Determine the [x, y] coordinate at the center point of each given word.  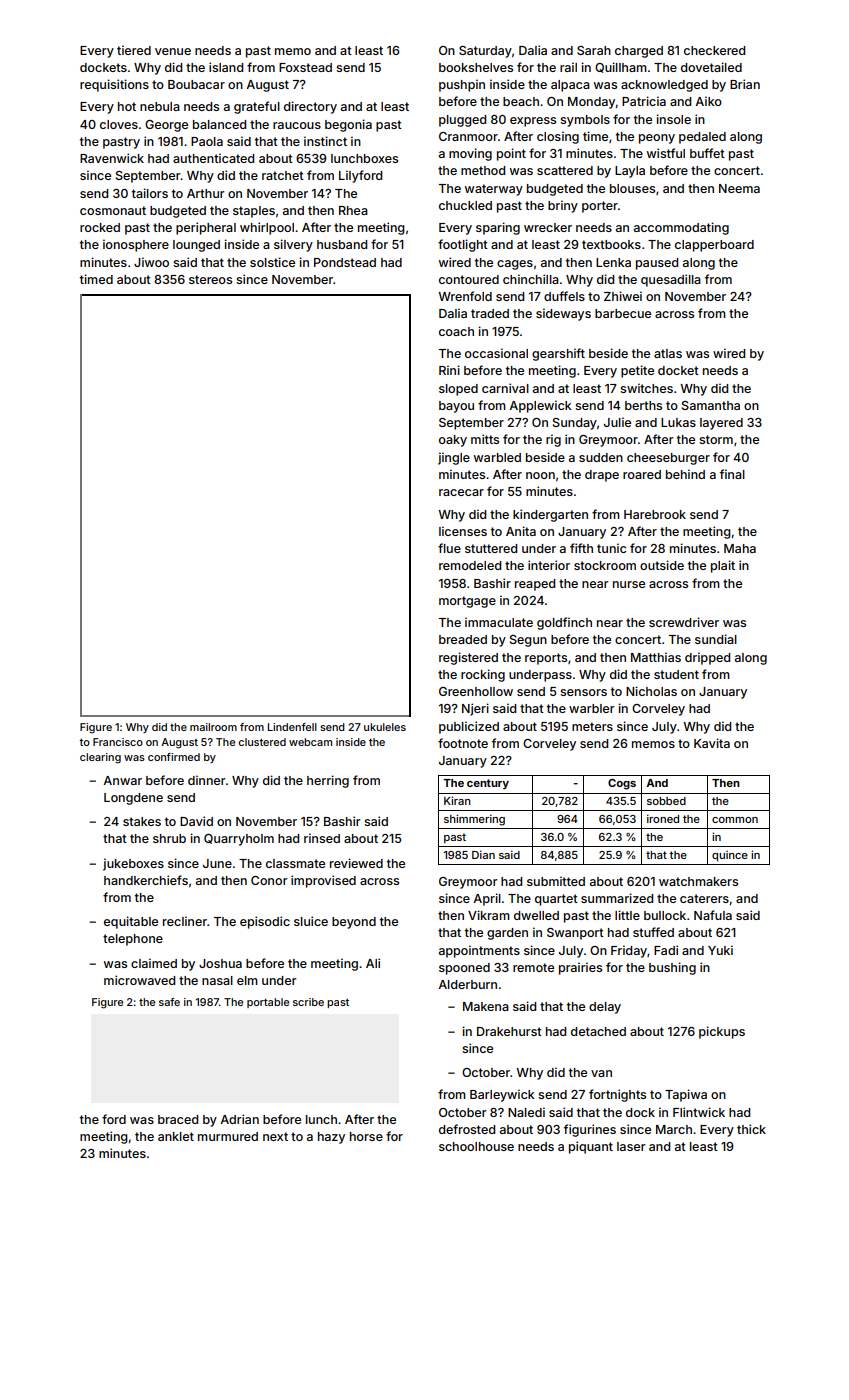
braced [178, 1119]
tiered [134, 50]
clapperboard [714, 246]
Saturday [485, 52]
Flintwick [699, 1112]
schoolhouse [476, 1146]
